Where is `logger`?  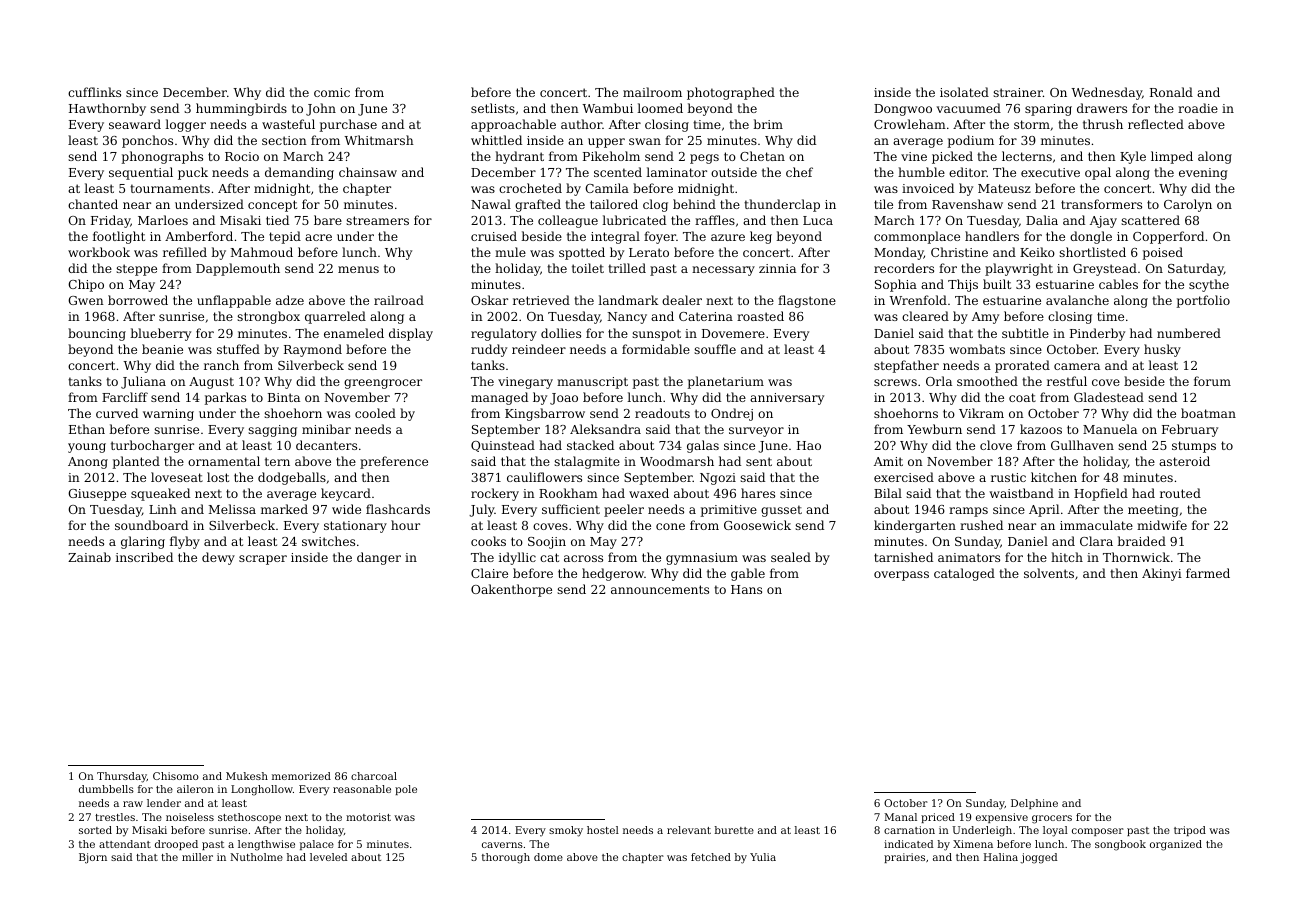 logger is located at coordinates (185, 125).
